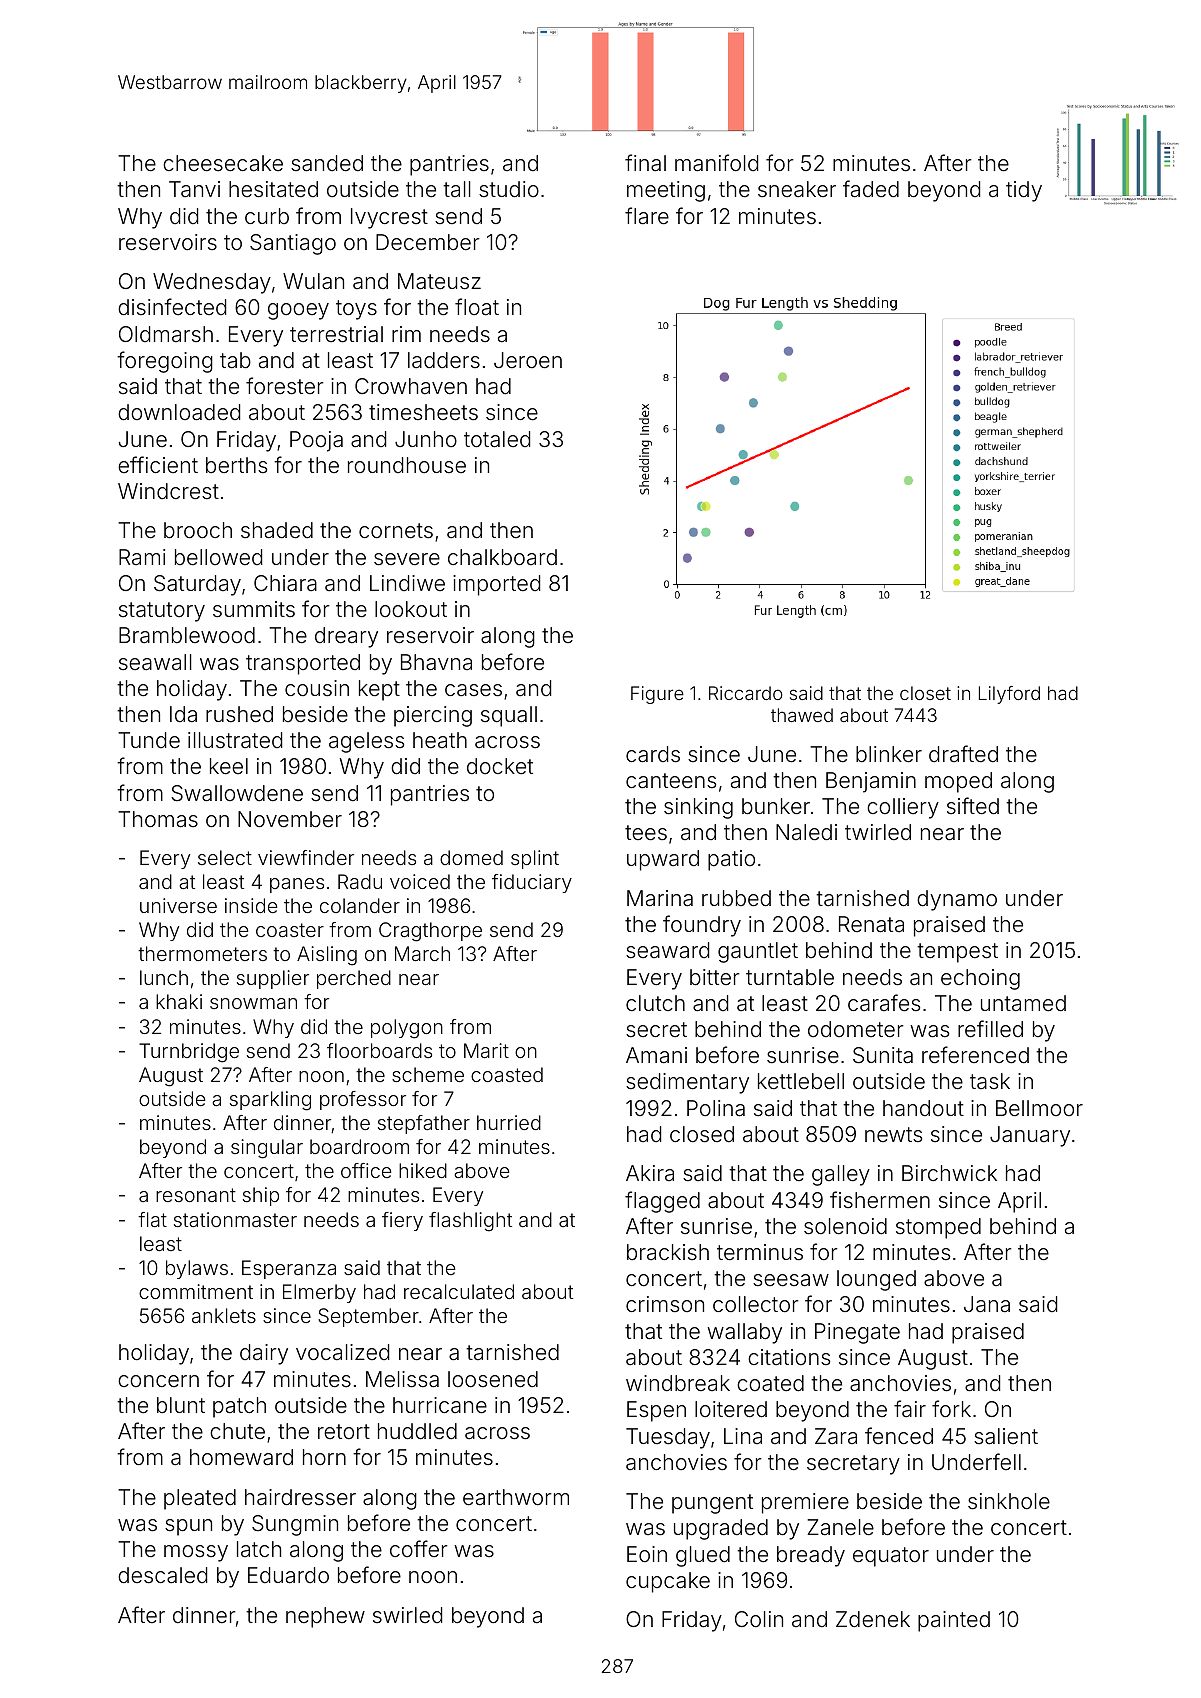  What do you see at coordinates (327, 163) in the page?
I see `sanded` at bounding box center [327, 163].
